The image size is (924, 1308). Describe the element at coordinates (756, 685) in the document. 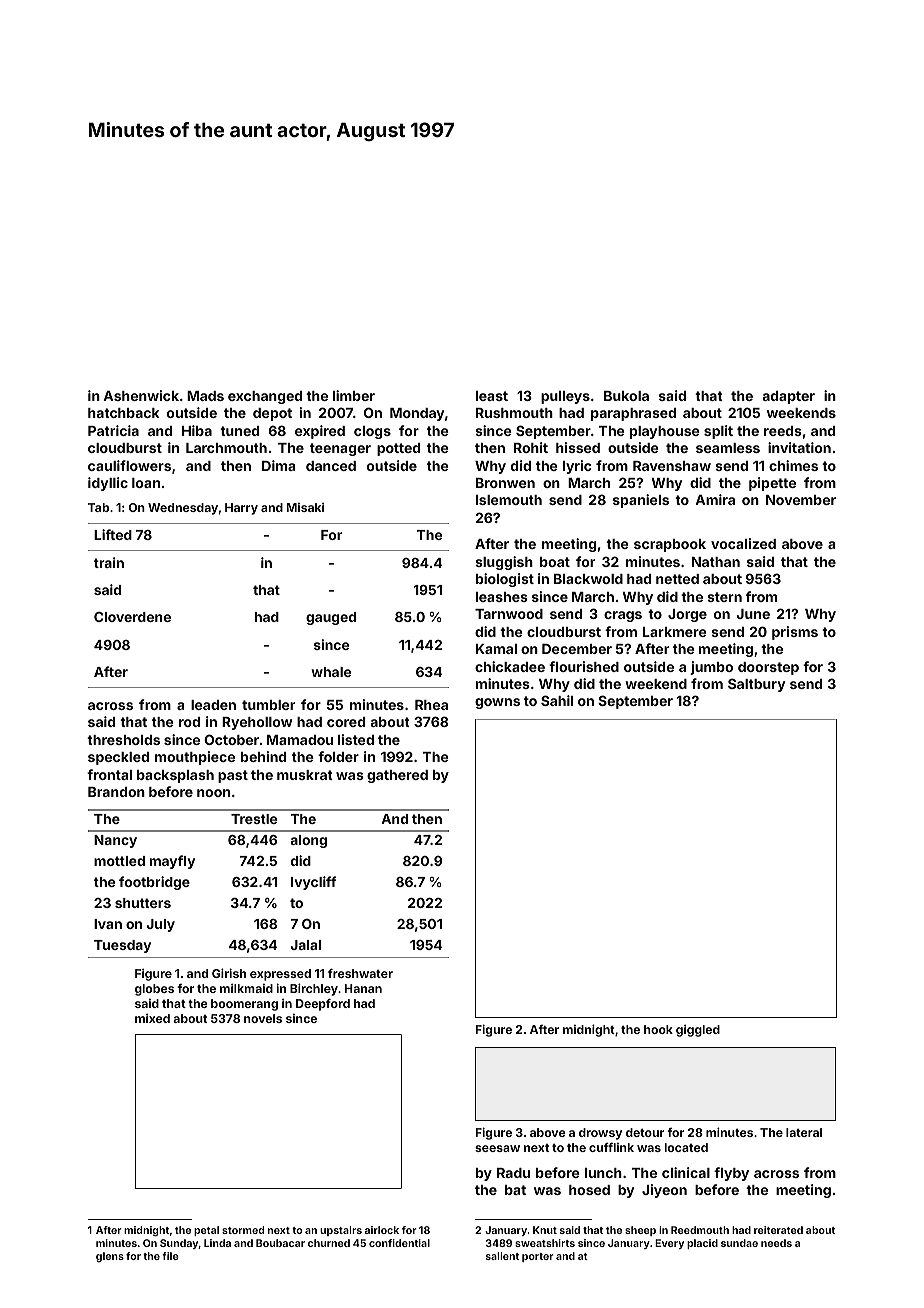

I see `Saltbury` at that location.
